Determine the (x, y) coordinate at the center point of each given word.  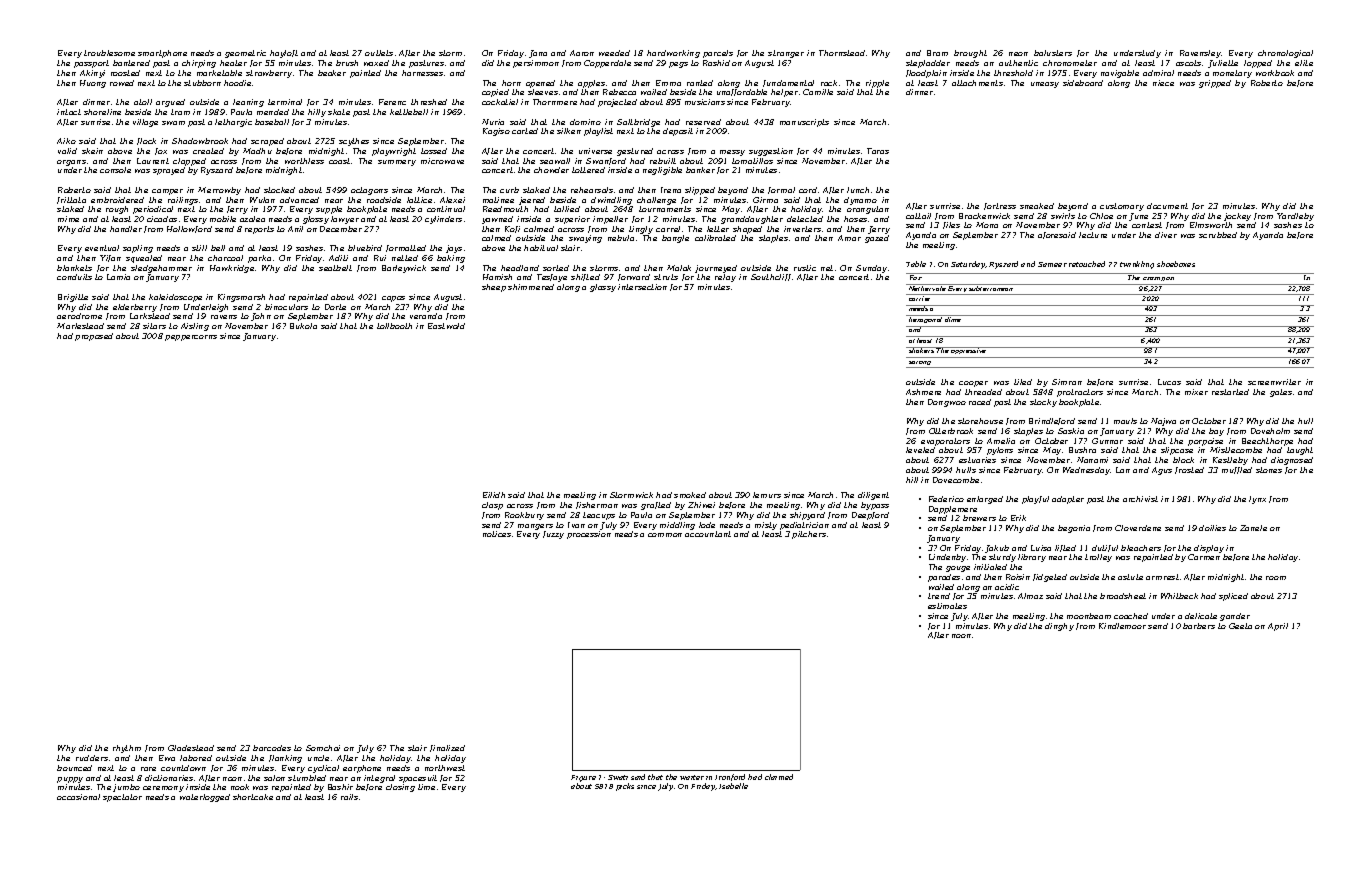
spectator (122, 798)
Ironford (730, 777)
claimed (779, 777)
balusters (1053, 53)
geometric (245, 54)
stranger (786, 54)
